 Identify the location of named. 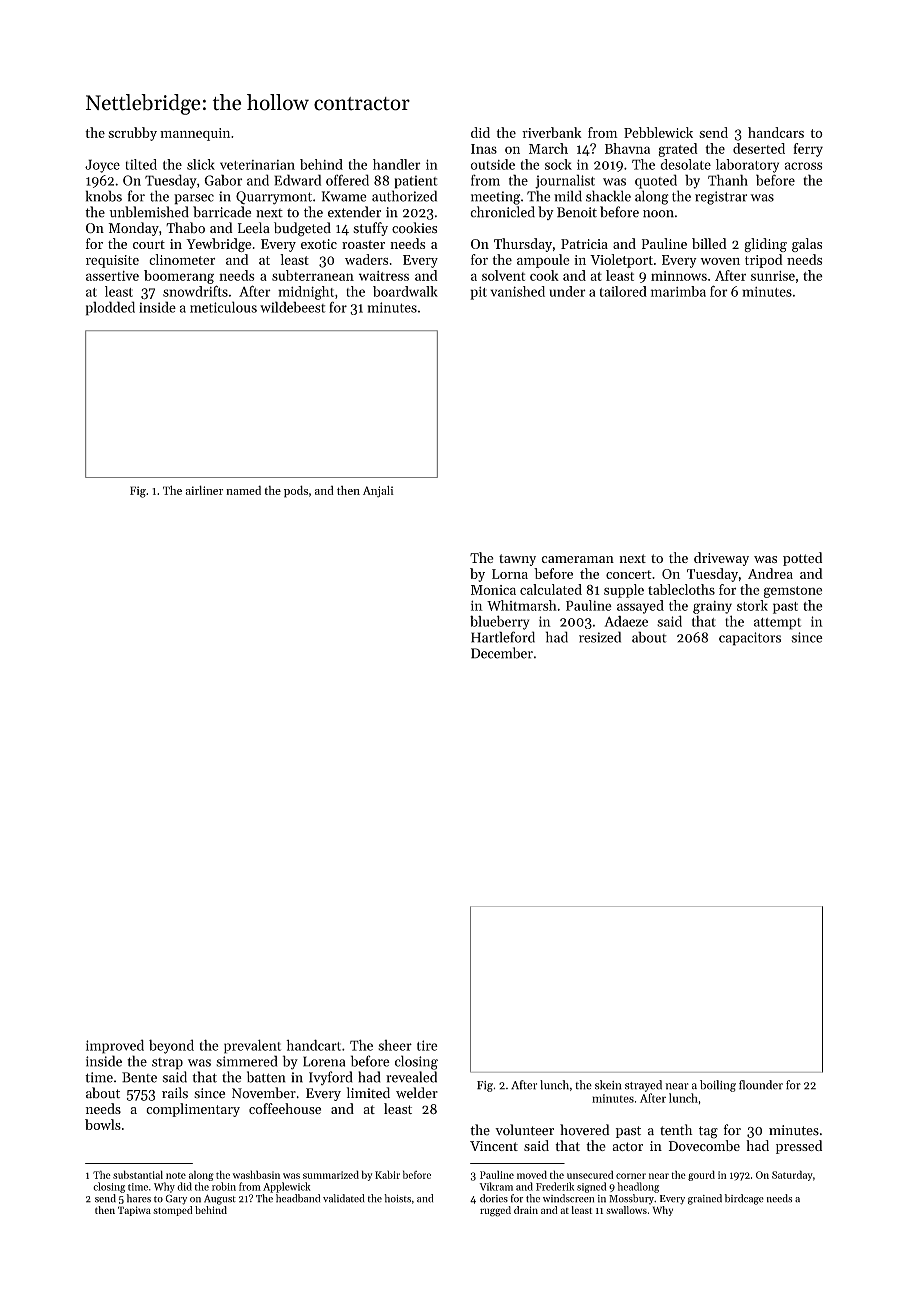
(243, 490).
